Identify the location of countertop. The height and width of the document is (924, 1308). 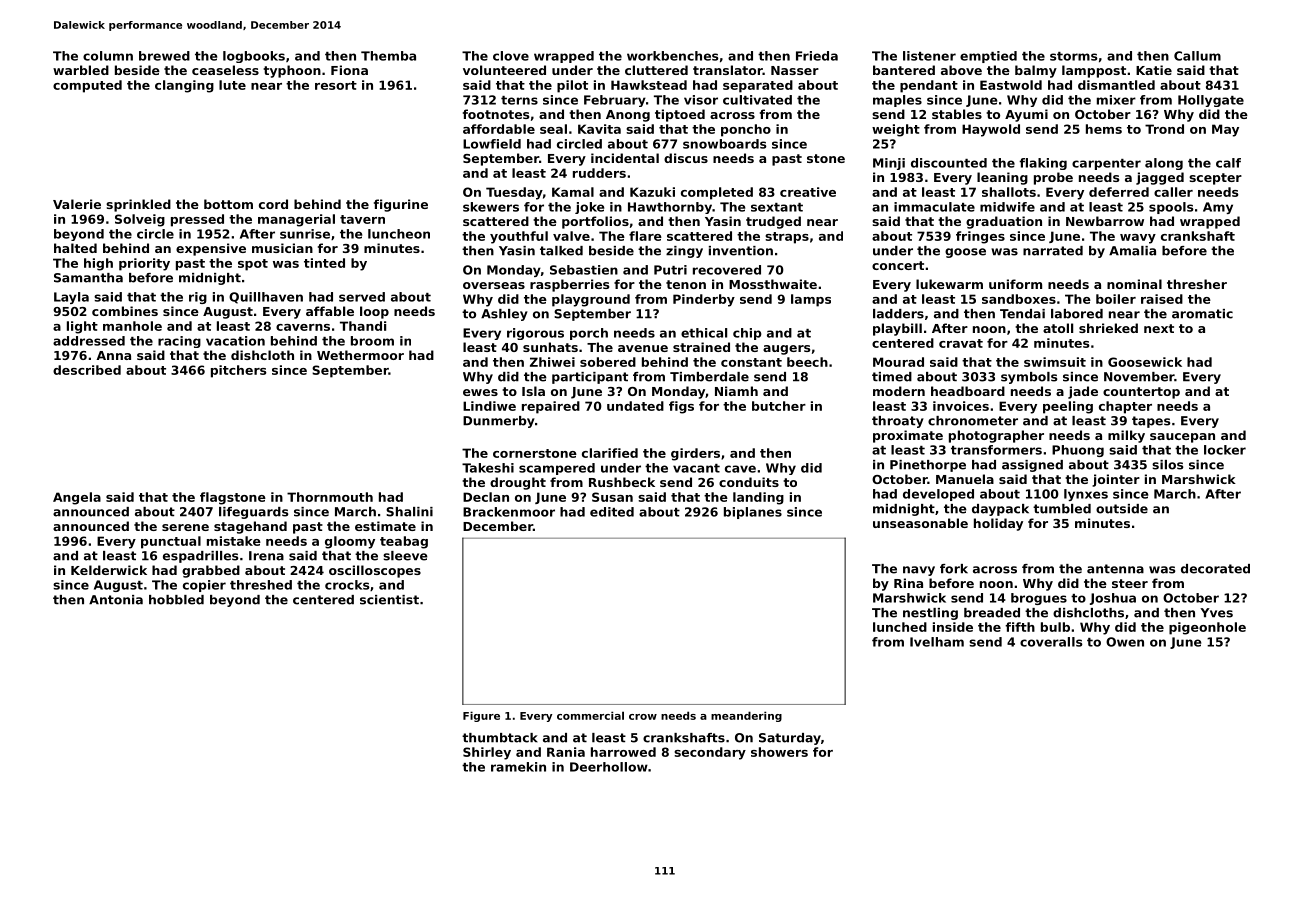
(1141, 393).
